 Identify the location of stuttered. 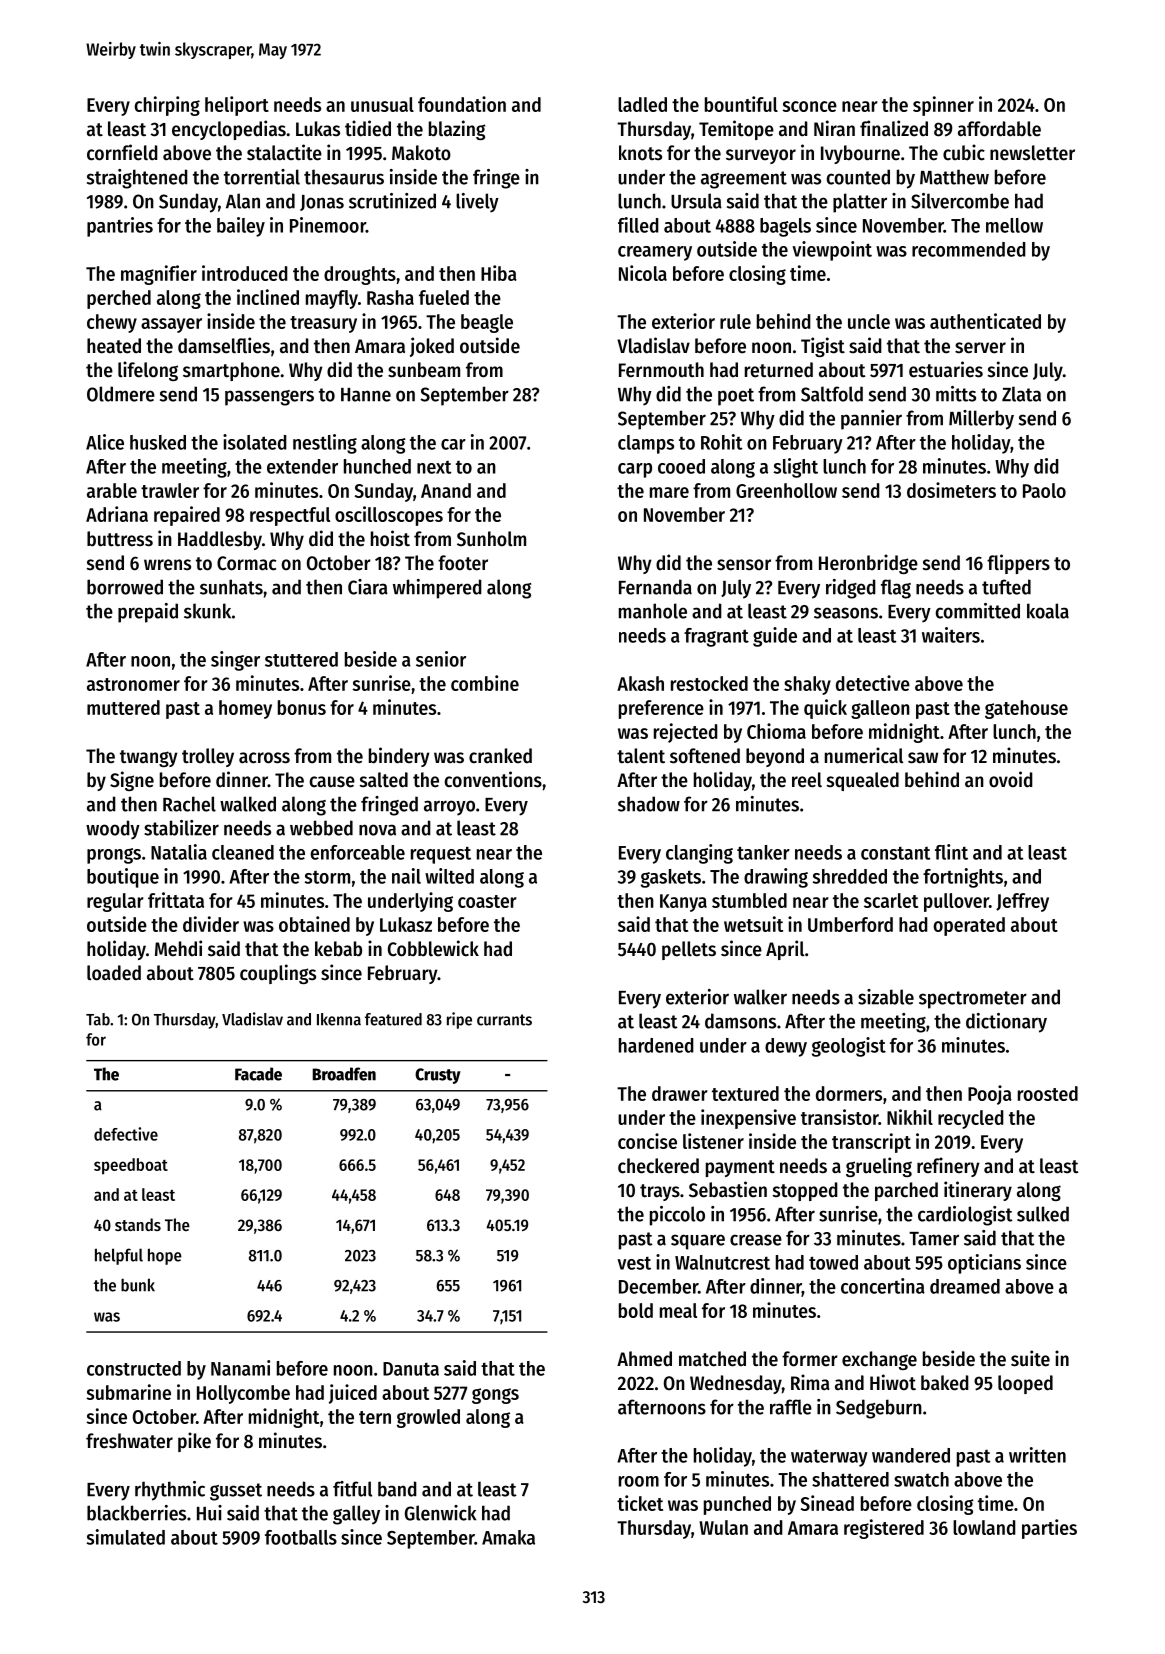
(301, 659).
